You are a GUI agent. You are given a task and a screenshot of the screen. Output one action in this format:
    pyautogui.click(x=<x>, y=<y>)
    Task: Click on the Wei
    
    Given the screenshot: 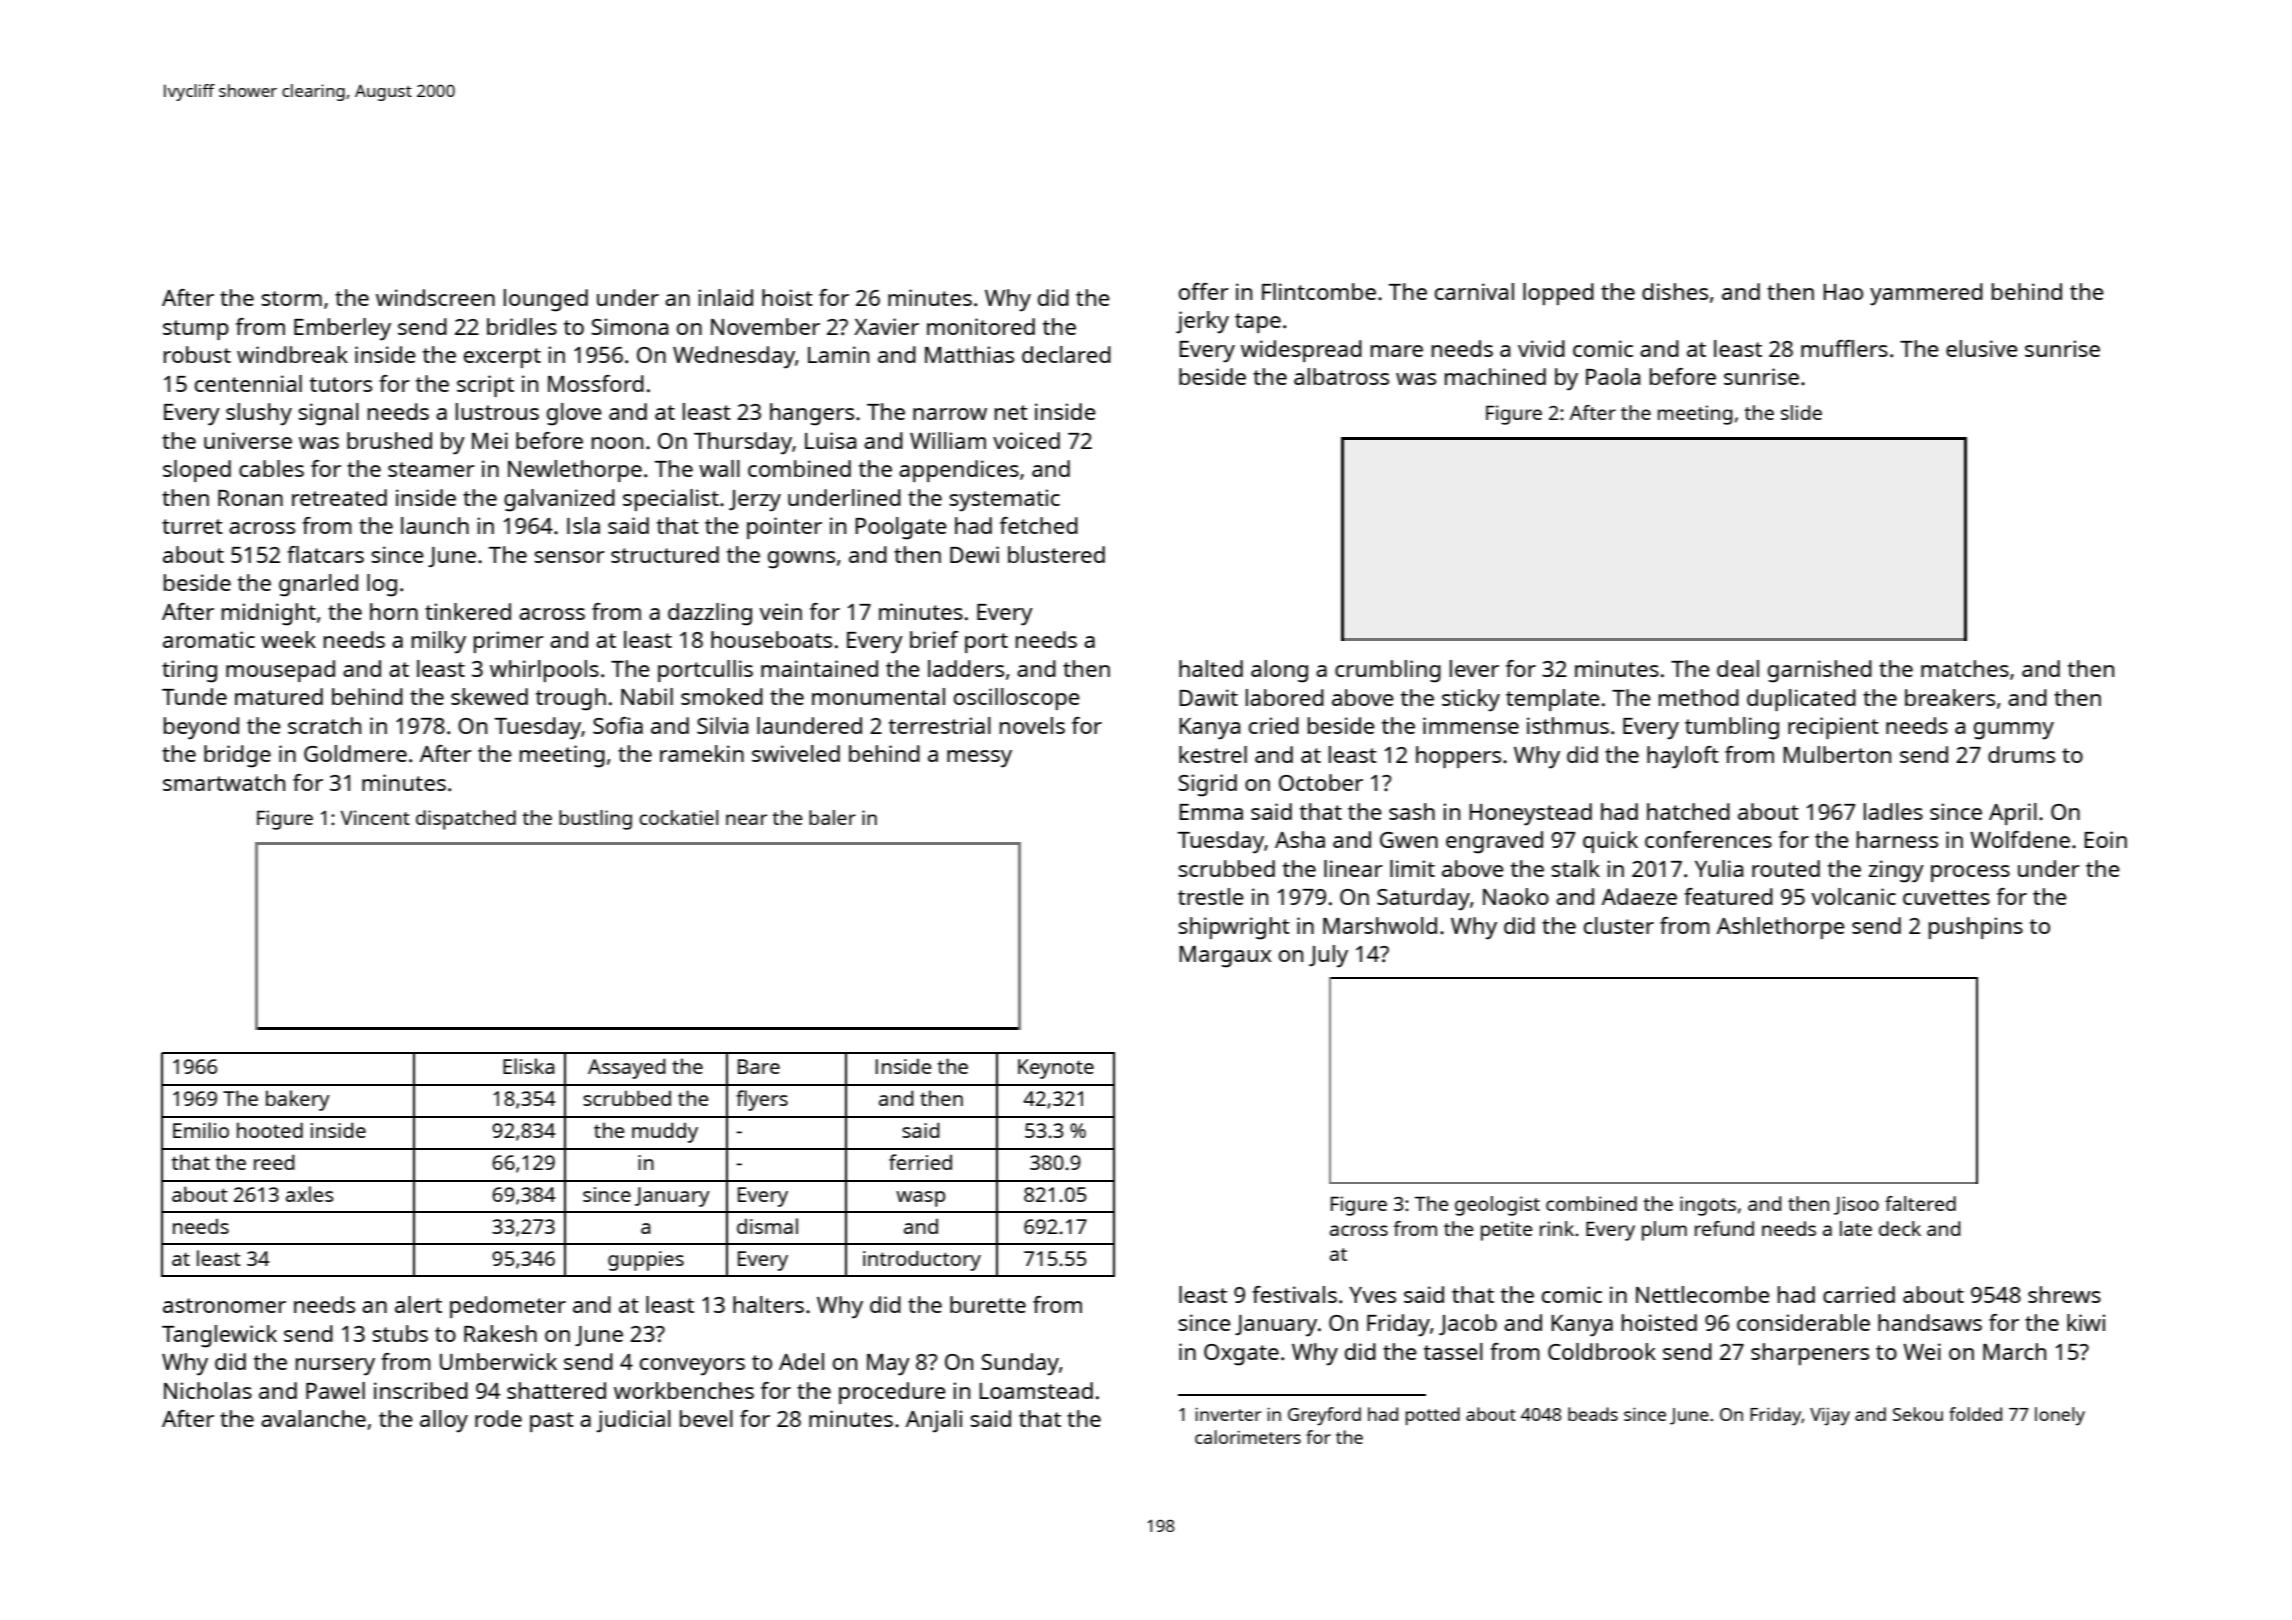 What is the action you would take?
    pyautogui.click(x=1922, y=1351)
